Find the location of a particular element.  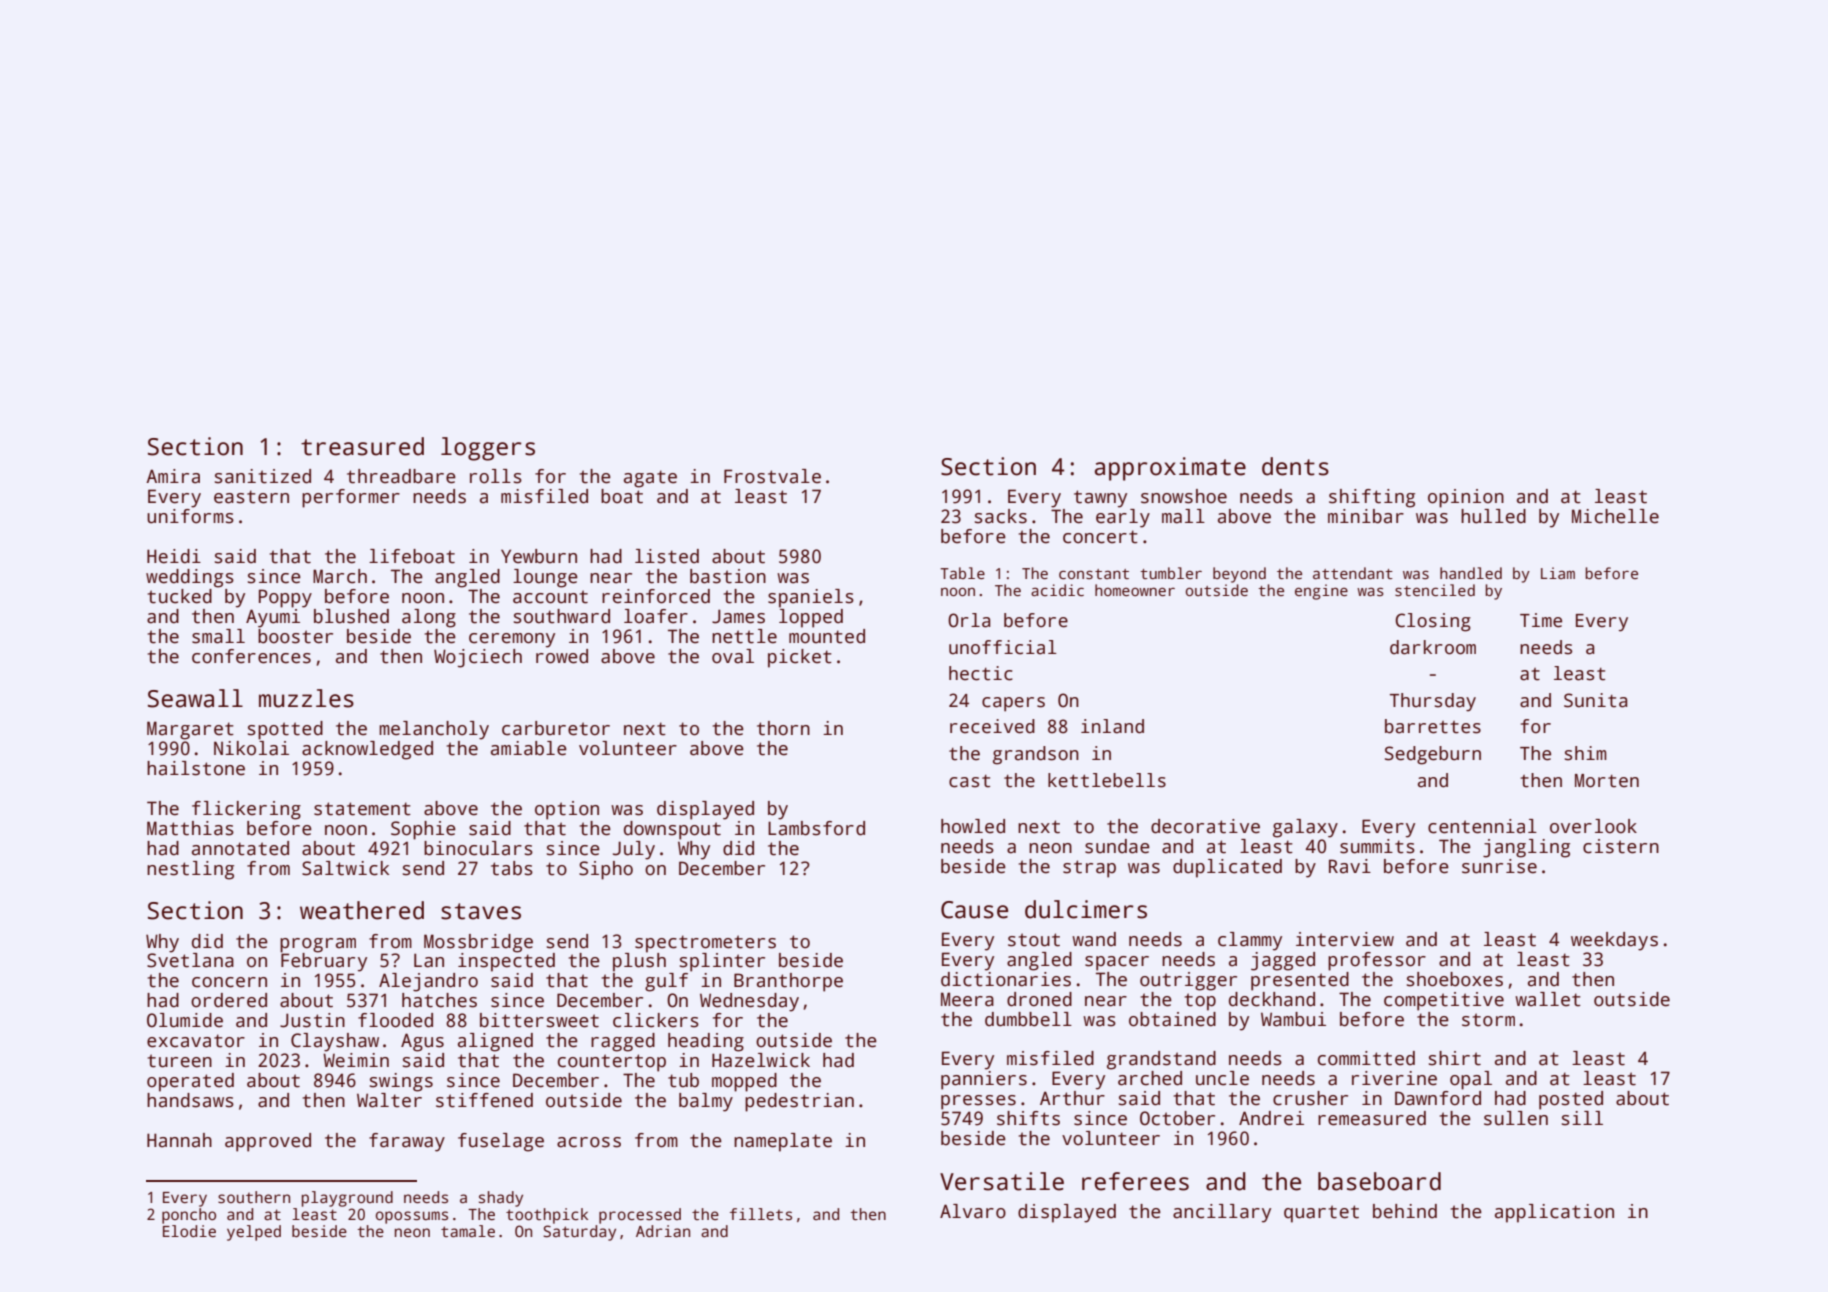

nettle is located at coordinates (744, 636).
